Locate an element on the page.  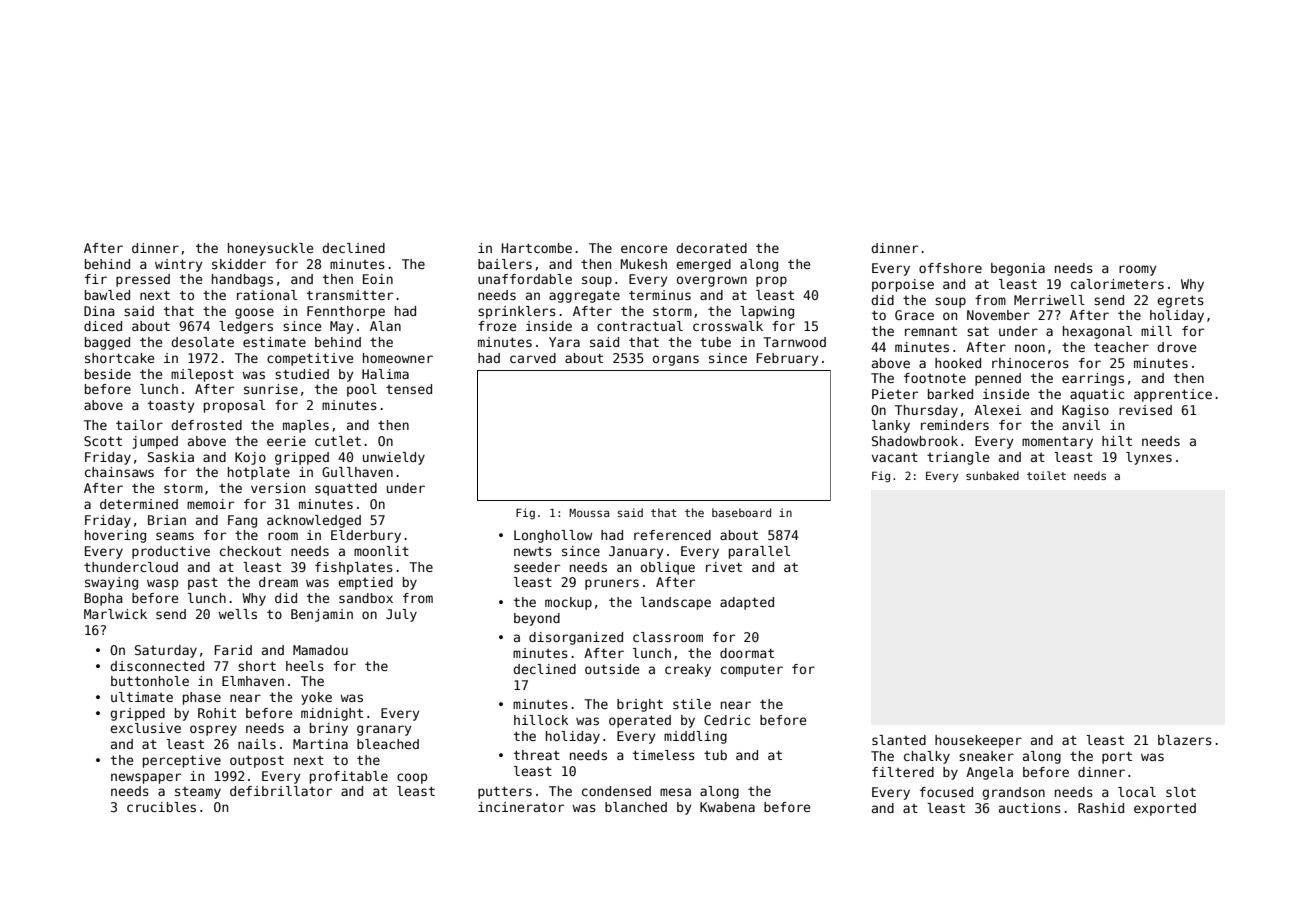
January is located at coordinates (636, 552).
